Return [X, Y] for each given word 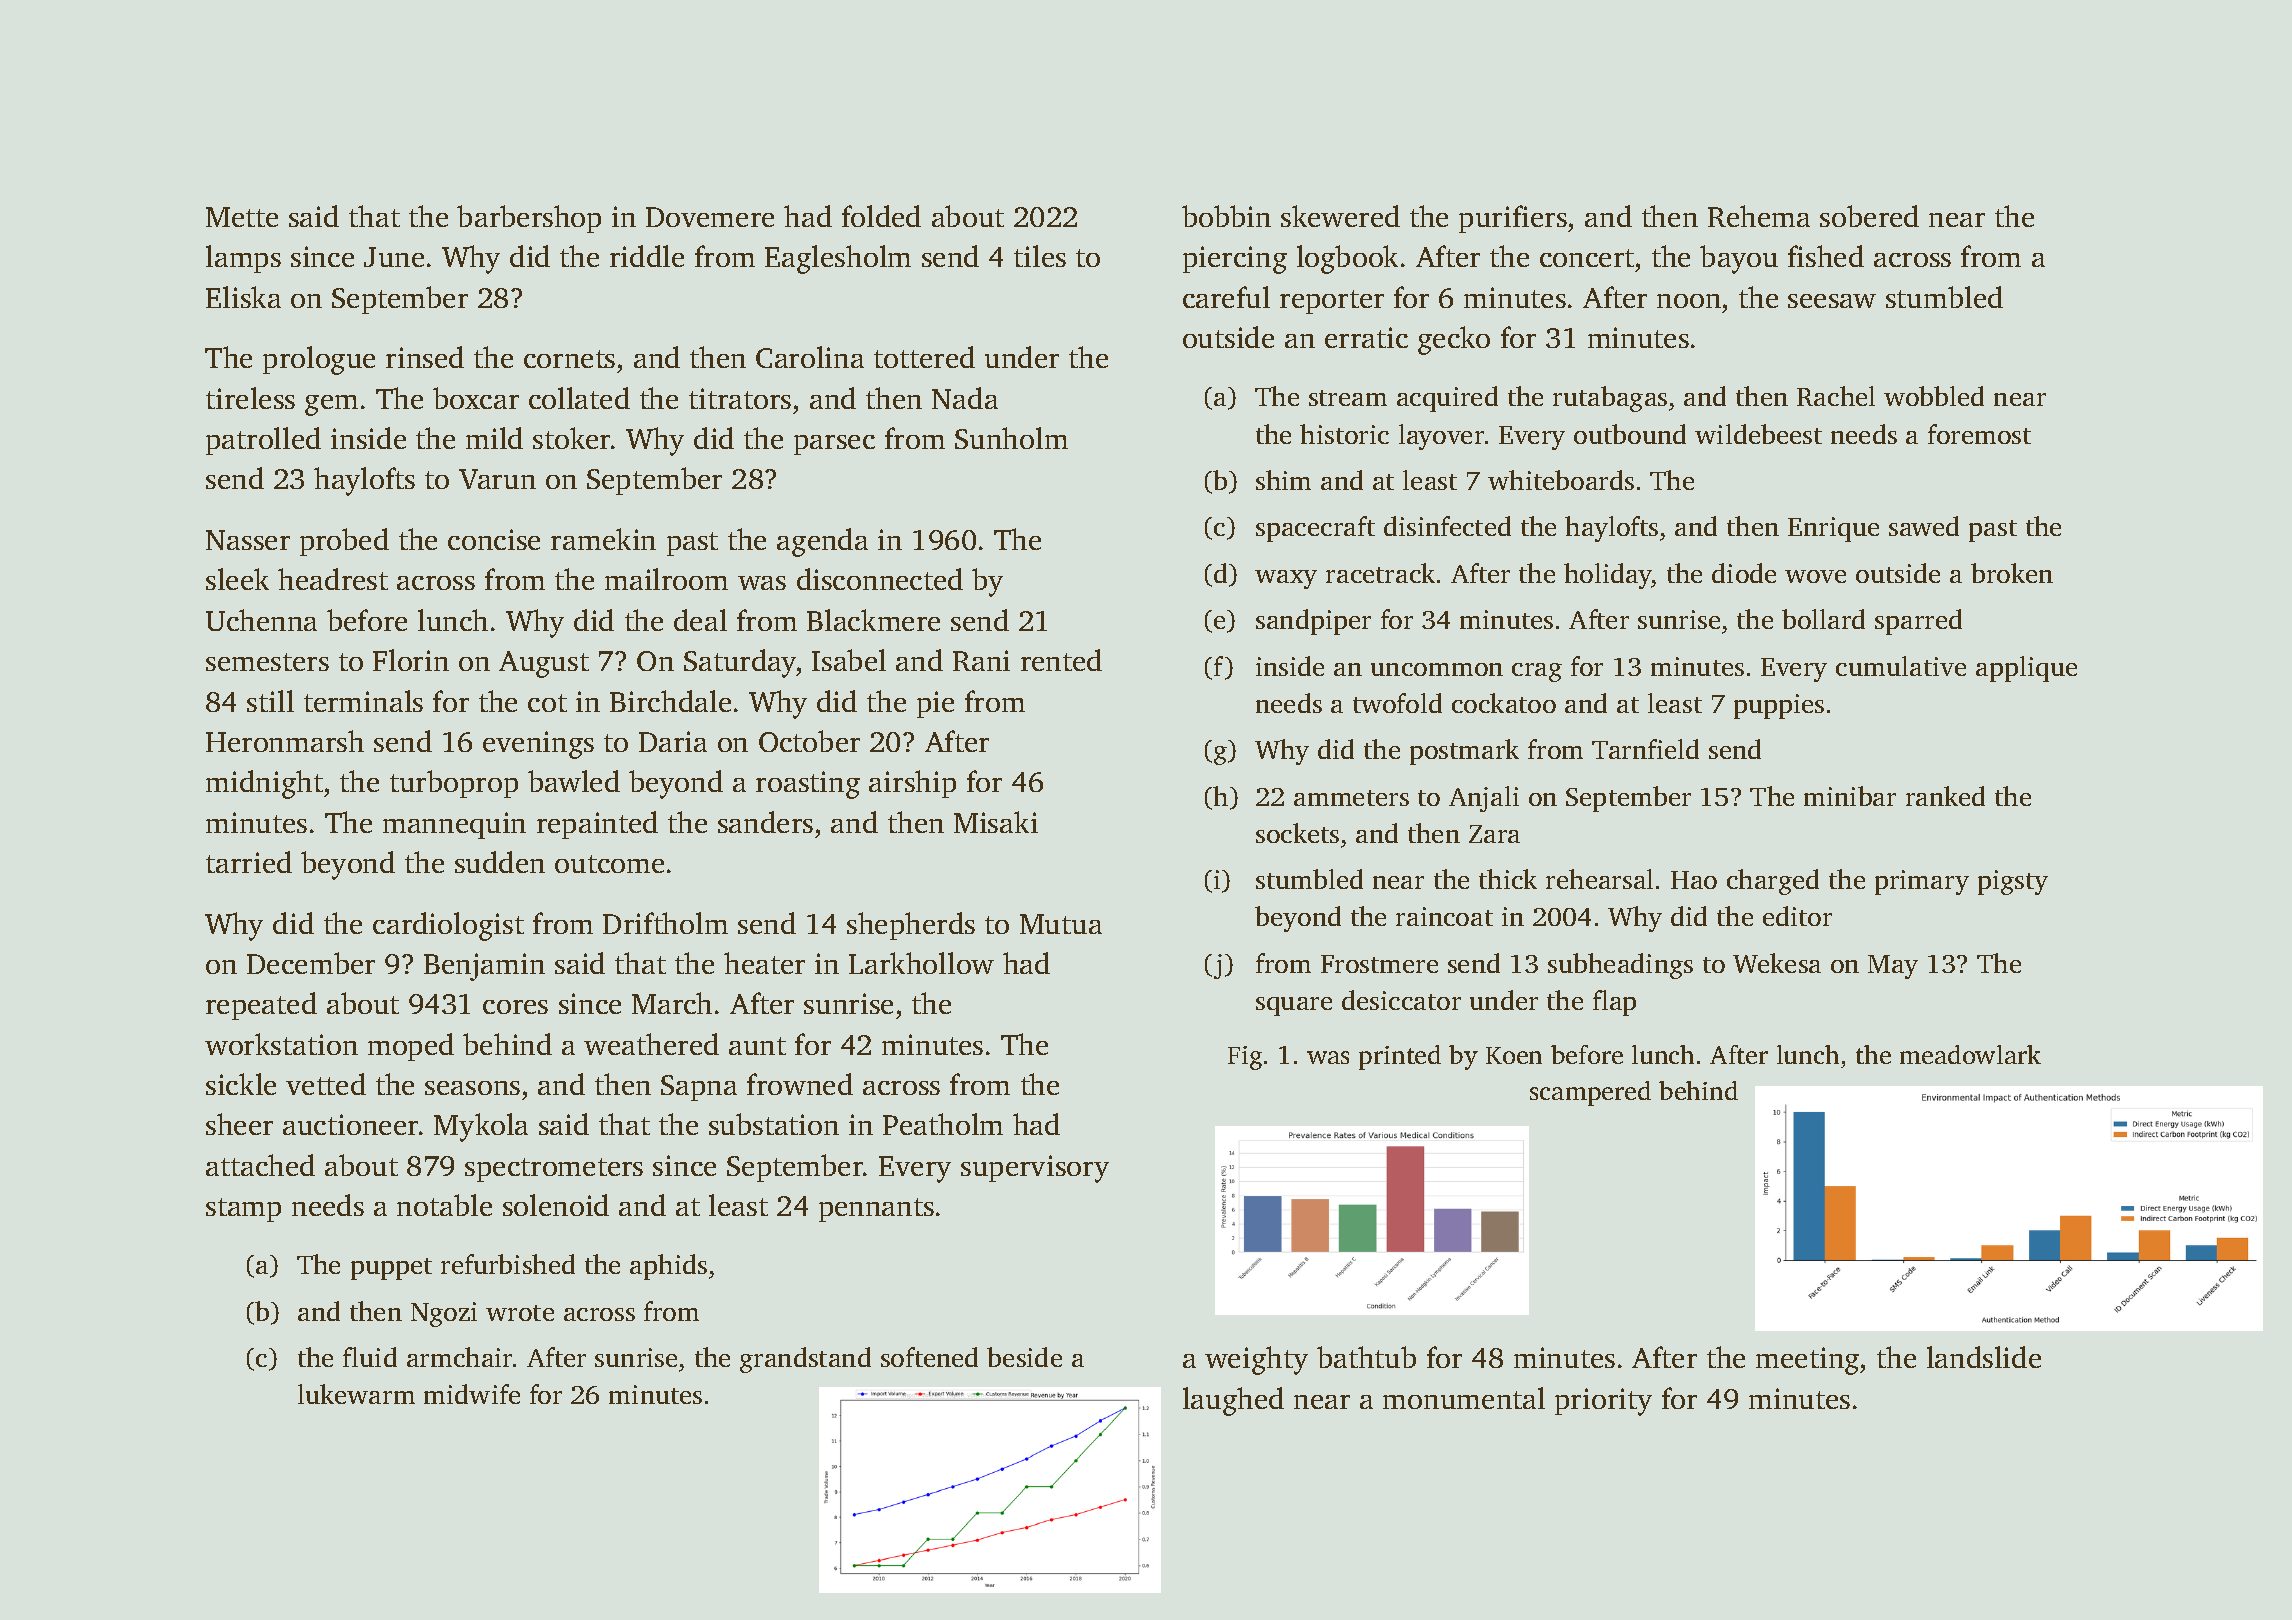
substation [774, 1124]
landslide [1984, 1357]
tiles [1040, 256]
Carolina [810, 357]
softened [929, 1357]
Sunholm [1011, 438]
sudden [500, 862]
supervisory [1035, 1169]
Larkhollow [921, 963]
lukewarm [356, 1394]
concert [1587, 258]
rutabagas [1610, 399]
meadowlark [1970, 1054]
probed [344, 542]
